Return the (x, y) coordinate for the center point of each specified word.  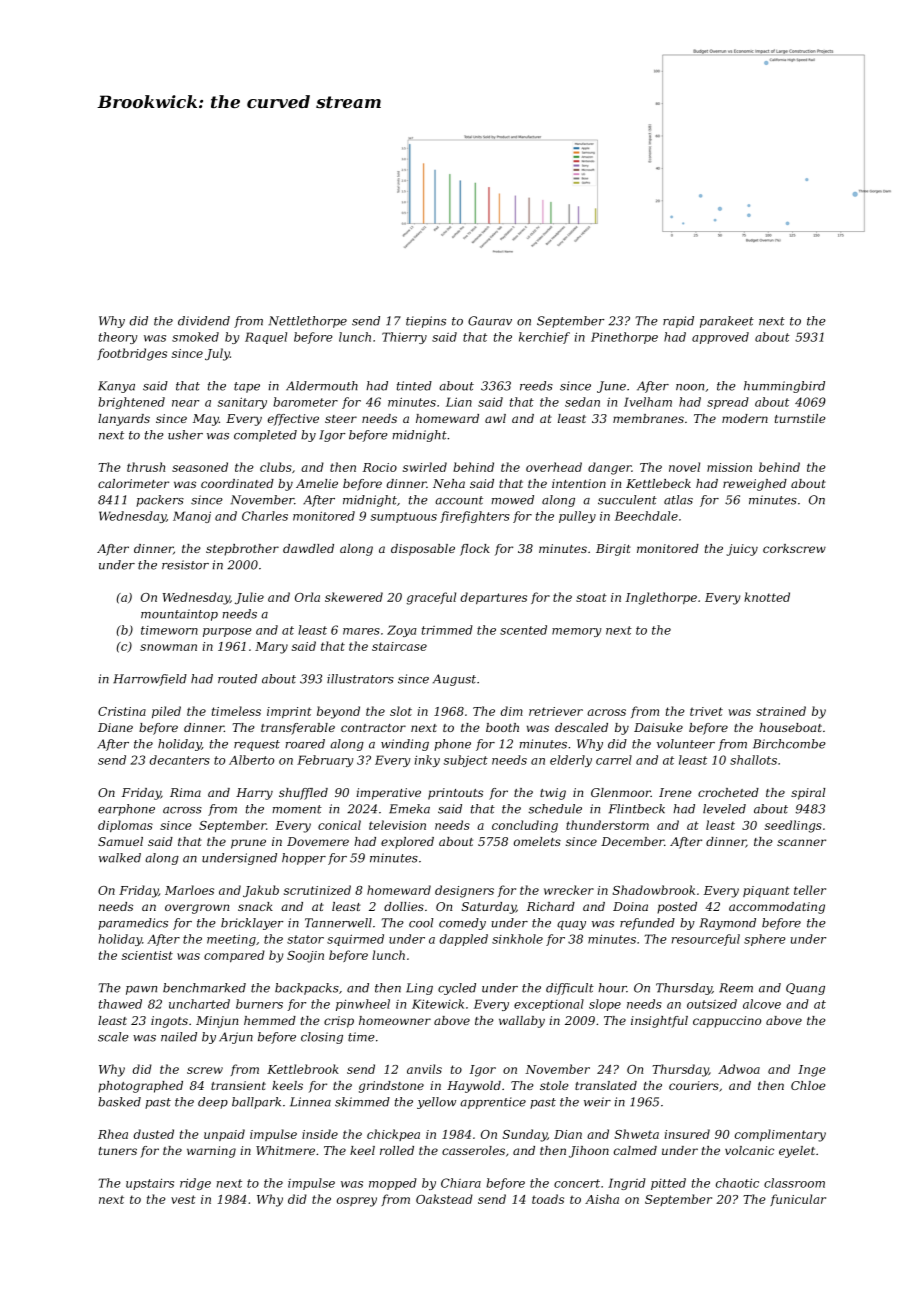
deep (213, 1103)
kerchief (544, 338)
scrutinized (317, 890)
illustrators (360, 679)
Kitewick (438, 1004)
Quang (805, 989)
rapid (678, 322)
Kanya (116, 387)
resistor (185, 565)
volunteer (686, 744)
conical (339, 825)
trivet (706, 711)
